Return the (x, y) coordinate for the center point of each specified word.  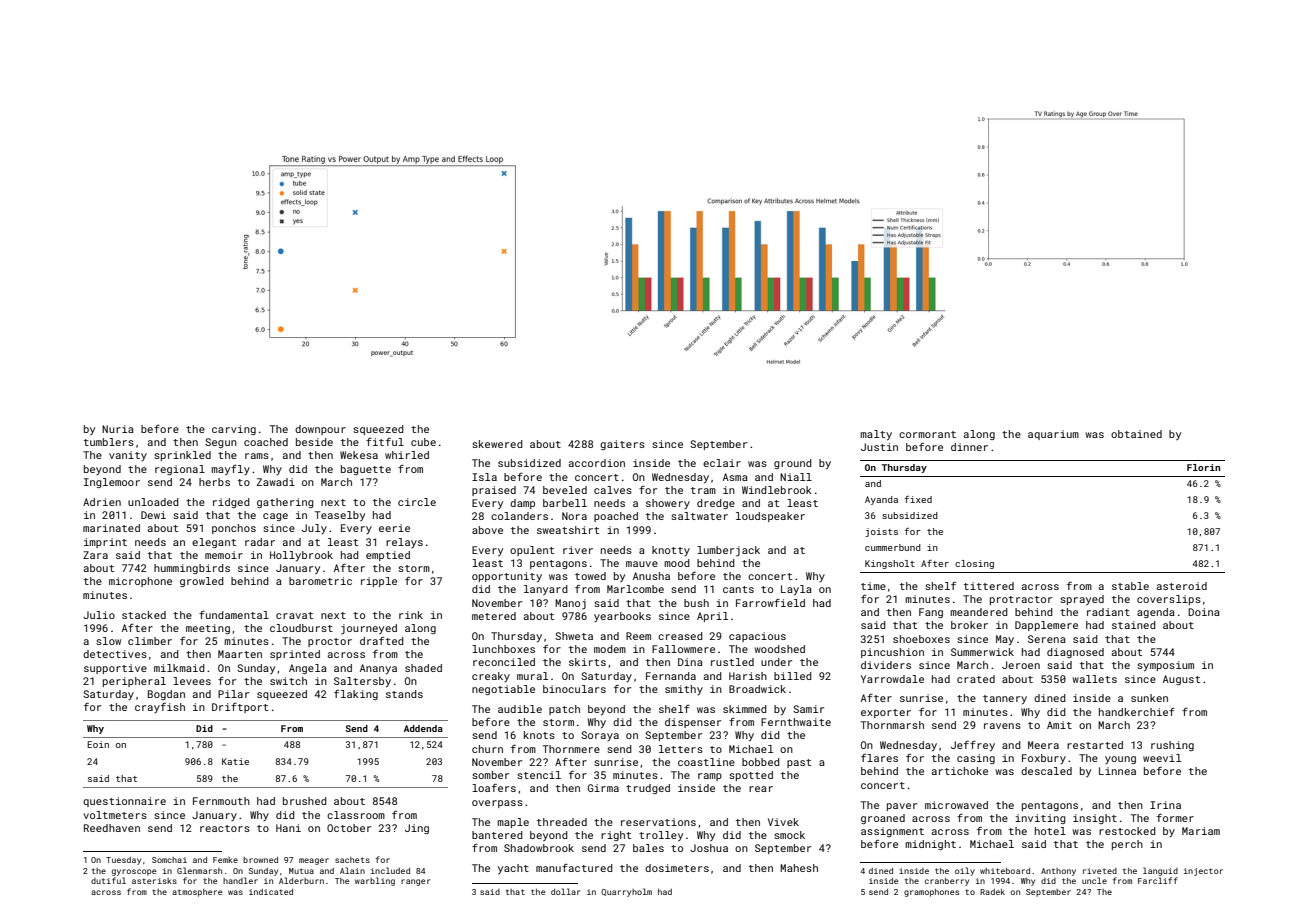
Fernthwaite (796, 722)
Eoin (98, 744)
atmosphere (197, 893)
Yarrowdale (892, 679)
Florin (1203, 467)
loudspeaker (770, 517)
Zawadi (276, 482)
